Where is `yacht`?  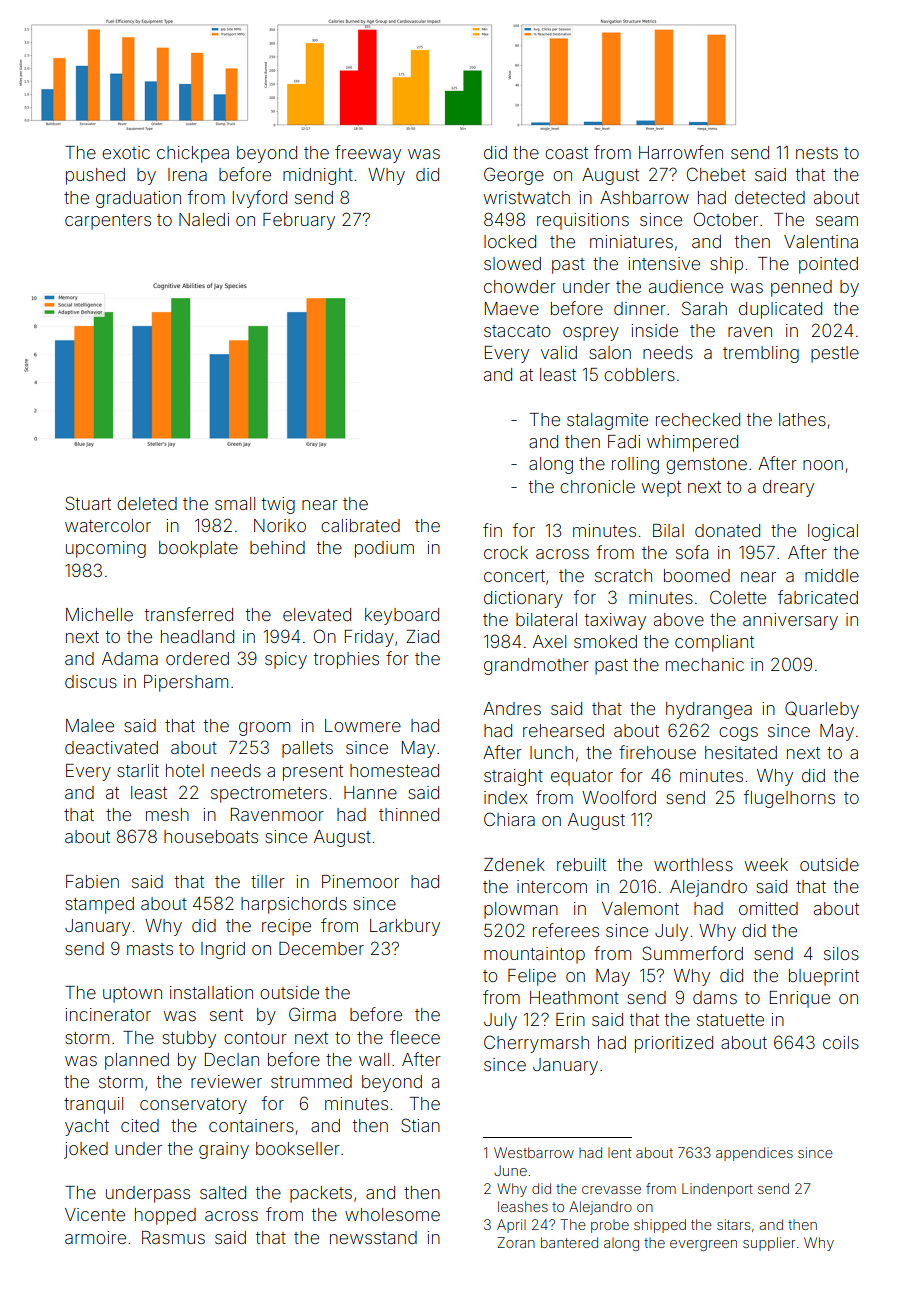
yacht is located at coordinates (87, 1127).
